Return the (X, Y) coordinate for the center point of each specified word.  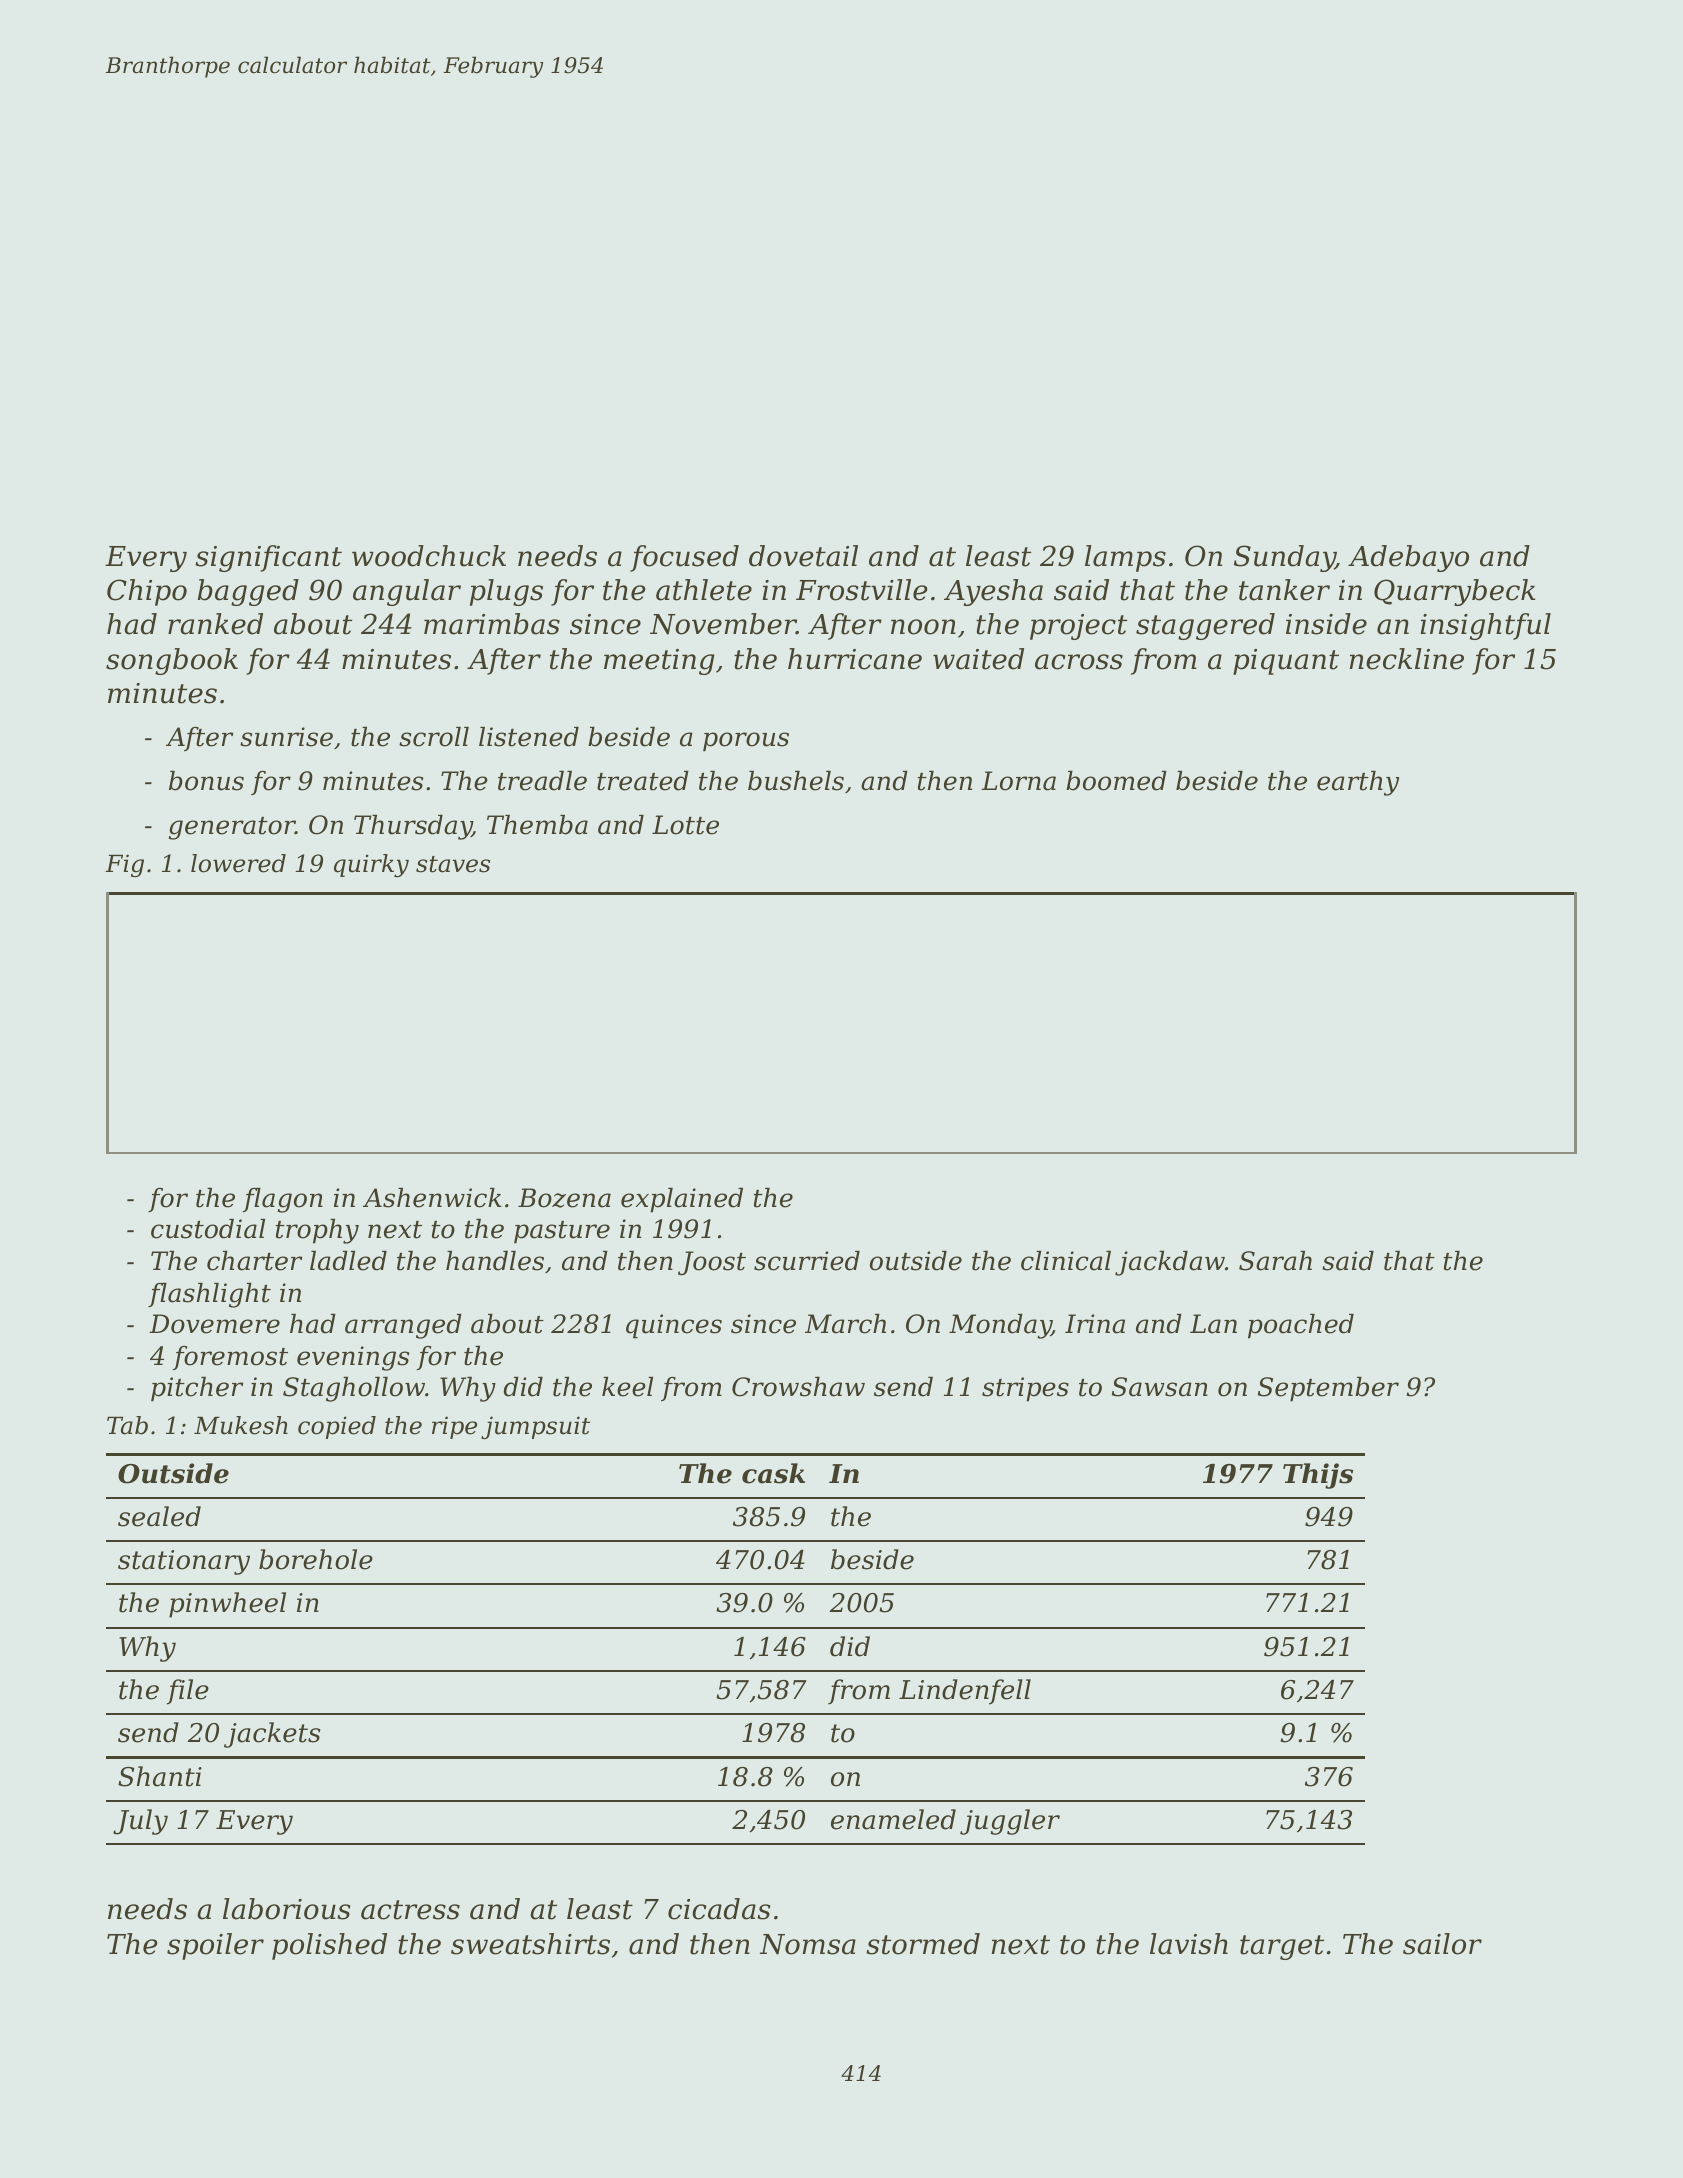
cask (773, 1473)
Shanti (160, 1776)
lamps (1125, 558)
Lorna (1018, 781)
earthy (1358, 783)
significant (268, 558)
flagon (283, 1200)
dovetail (803, 556)
